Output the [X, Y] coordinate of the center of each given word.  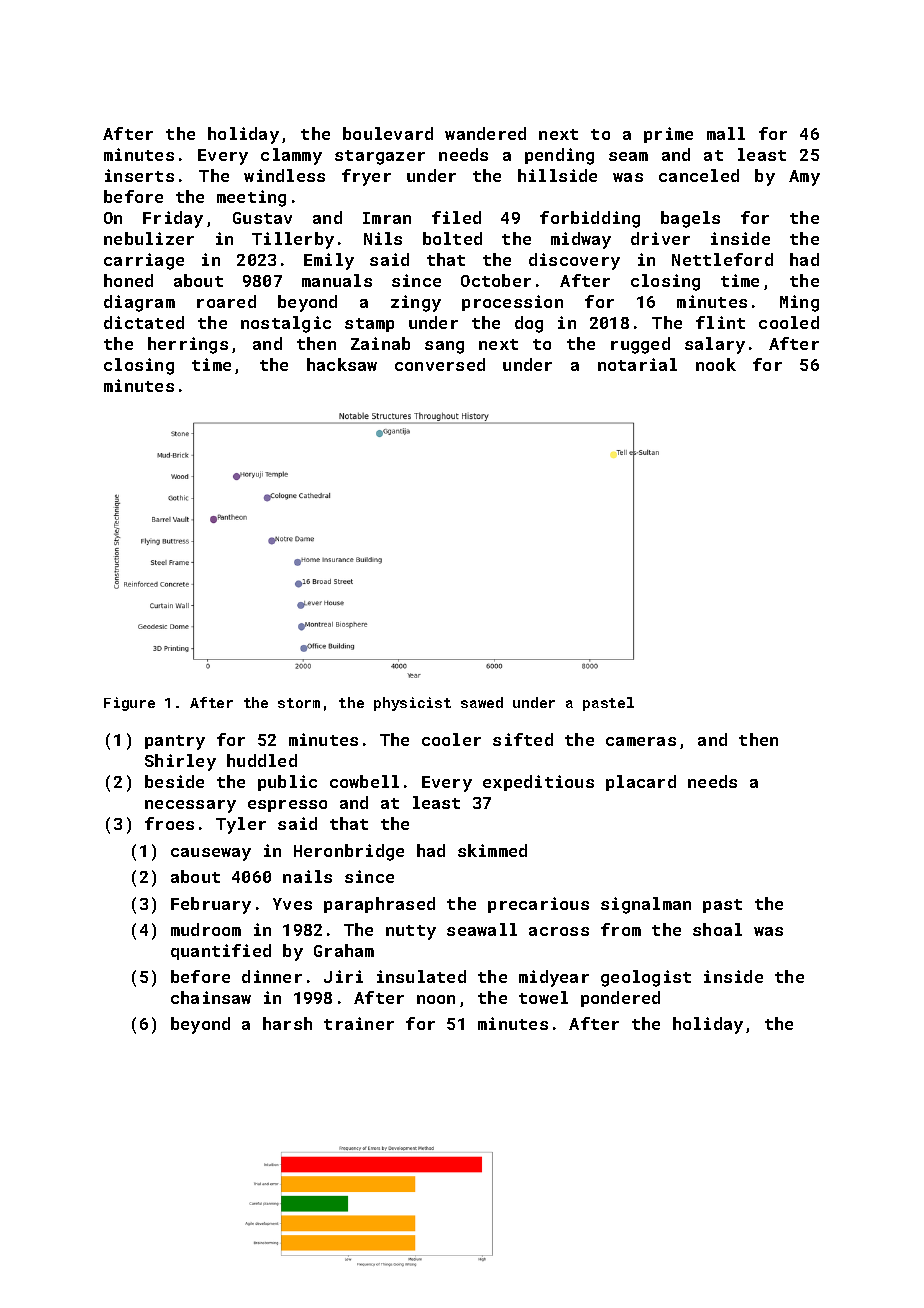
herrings [188, 345]
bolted [452, 238]
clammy [291, 156]
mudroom [206, 929]
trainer [359, 1023]
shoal [717, 929]
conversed [440, 364]
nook [716, 364]
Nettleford [722, 259]
